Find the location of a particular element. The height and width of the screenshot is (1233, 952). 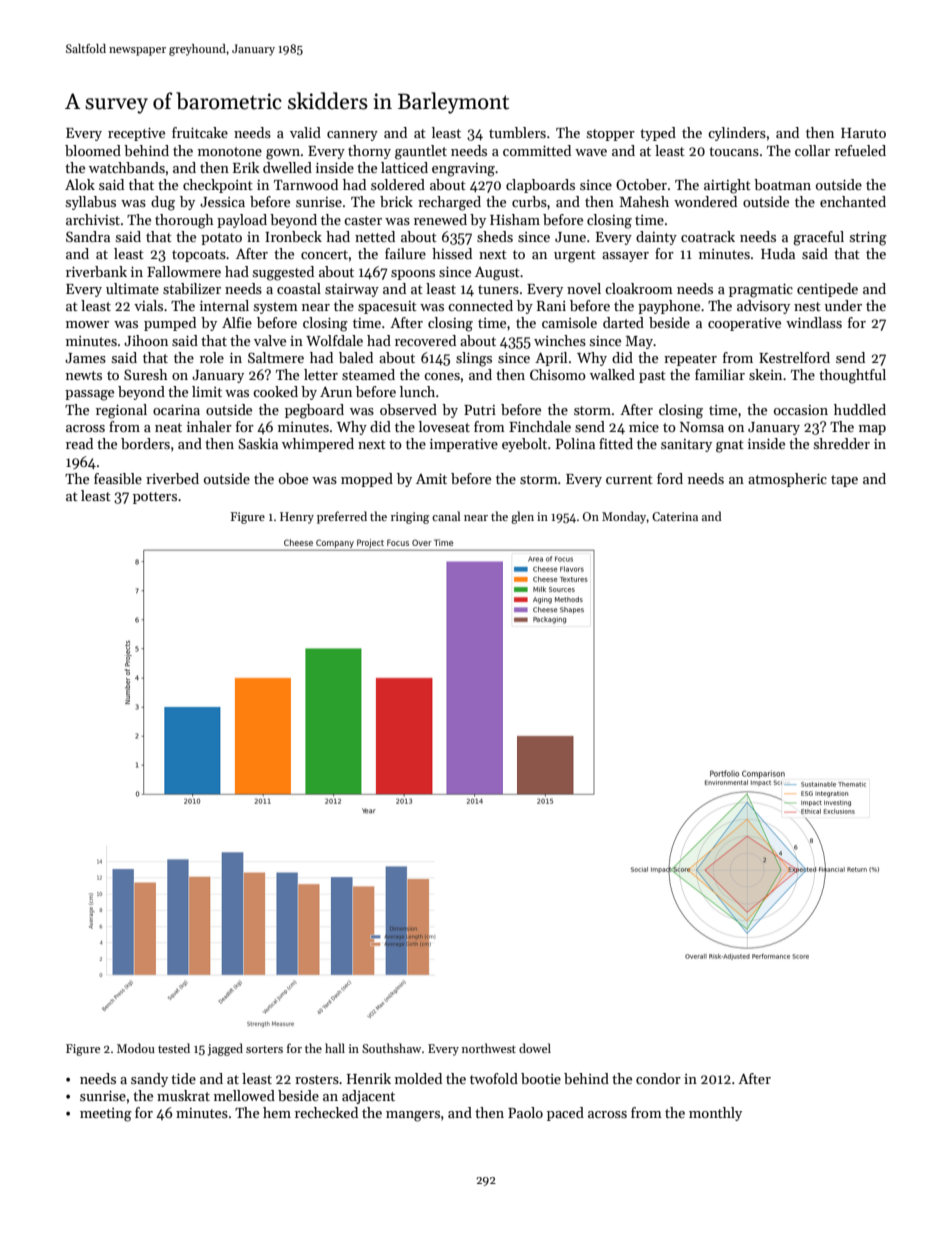

monthly is located at coordinates (715, 1114).
